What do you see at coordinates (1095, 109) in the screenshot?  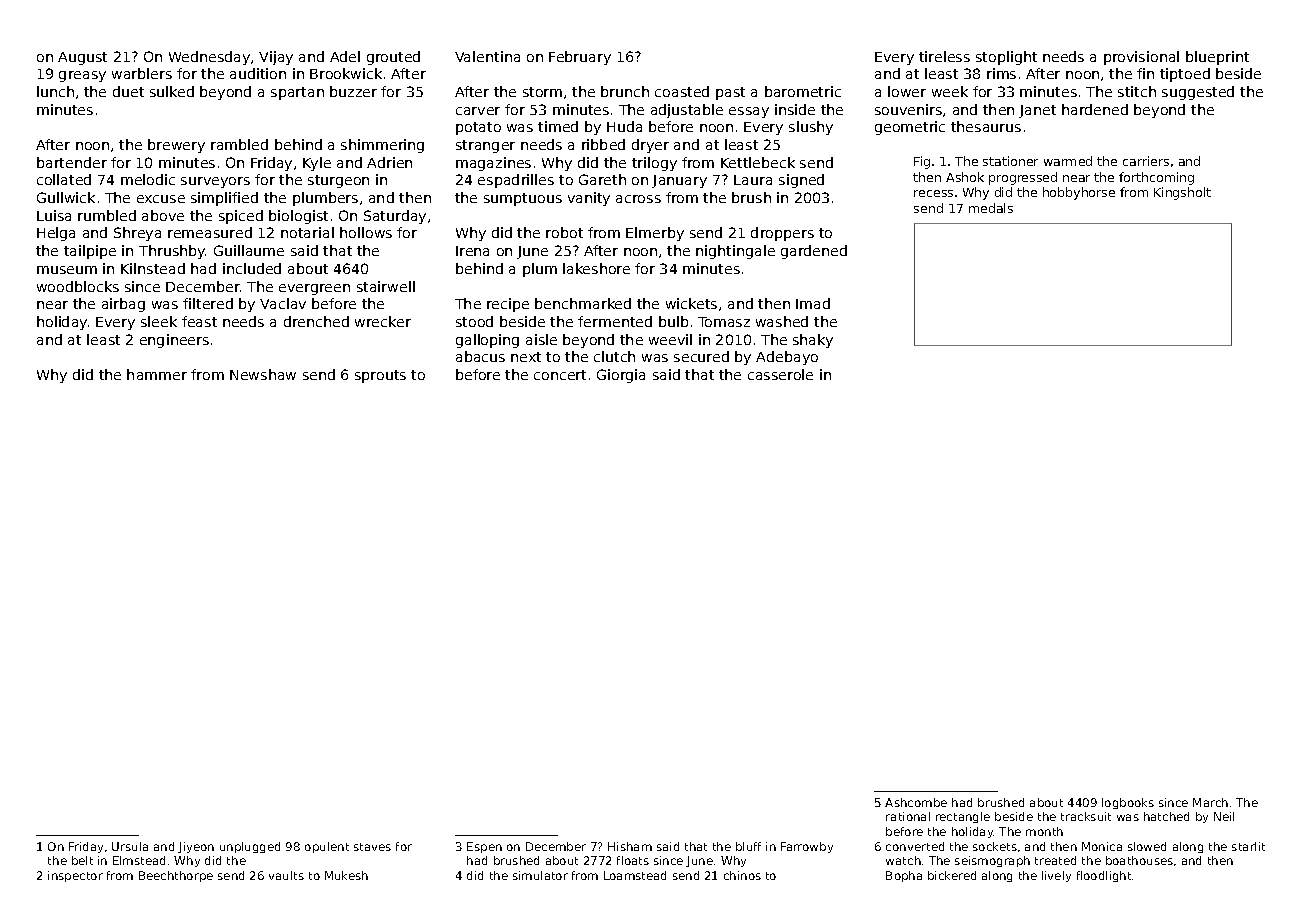 I see `hardened` at bounding box center [1095, 109].
